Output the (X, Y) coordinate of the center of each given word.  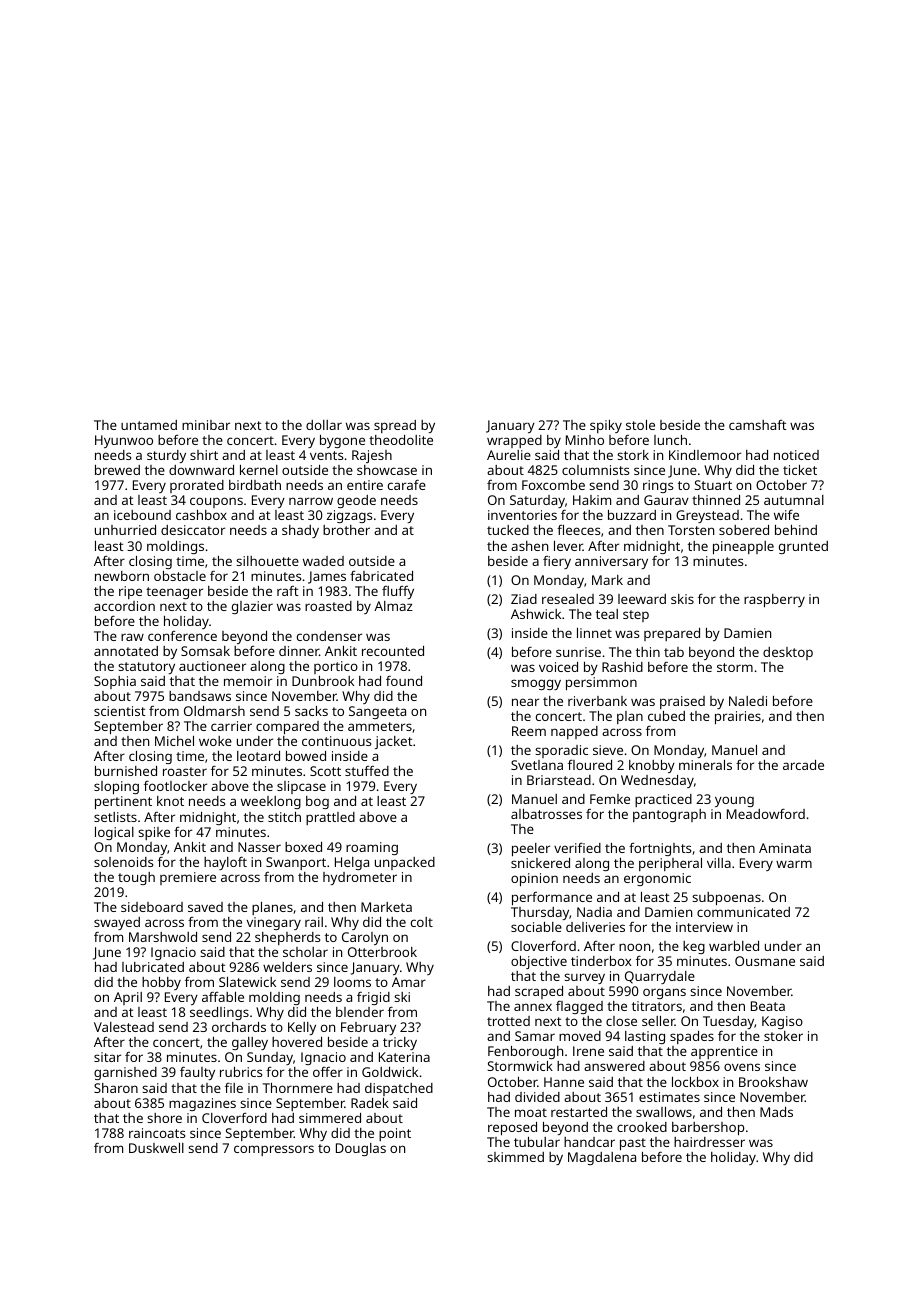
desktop (788, 653)
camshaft (758, 425)
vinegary (274, 923)
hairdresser (709, 1142)
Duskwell (156, 1148)
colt (422, 922)
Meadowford (766, 814)
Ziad (524, 599)
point (395, 1134)
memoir (248, 681)
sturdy (166, 456)
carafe (407, 485)
